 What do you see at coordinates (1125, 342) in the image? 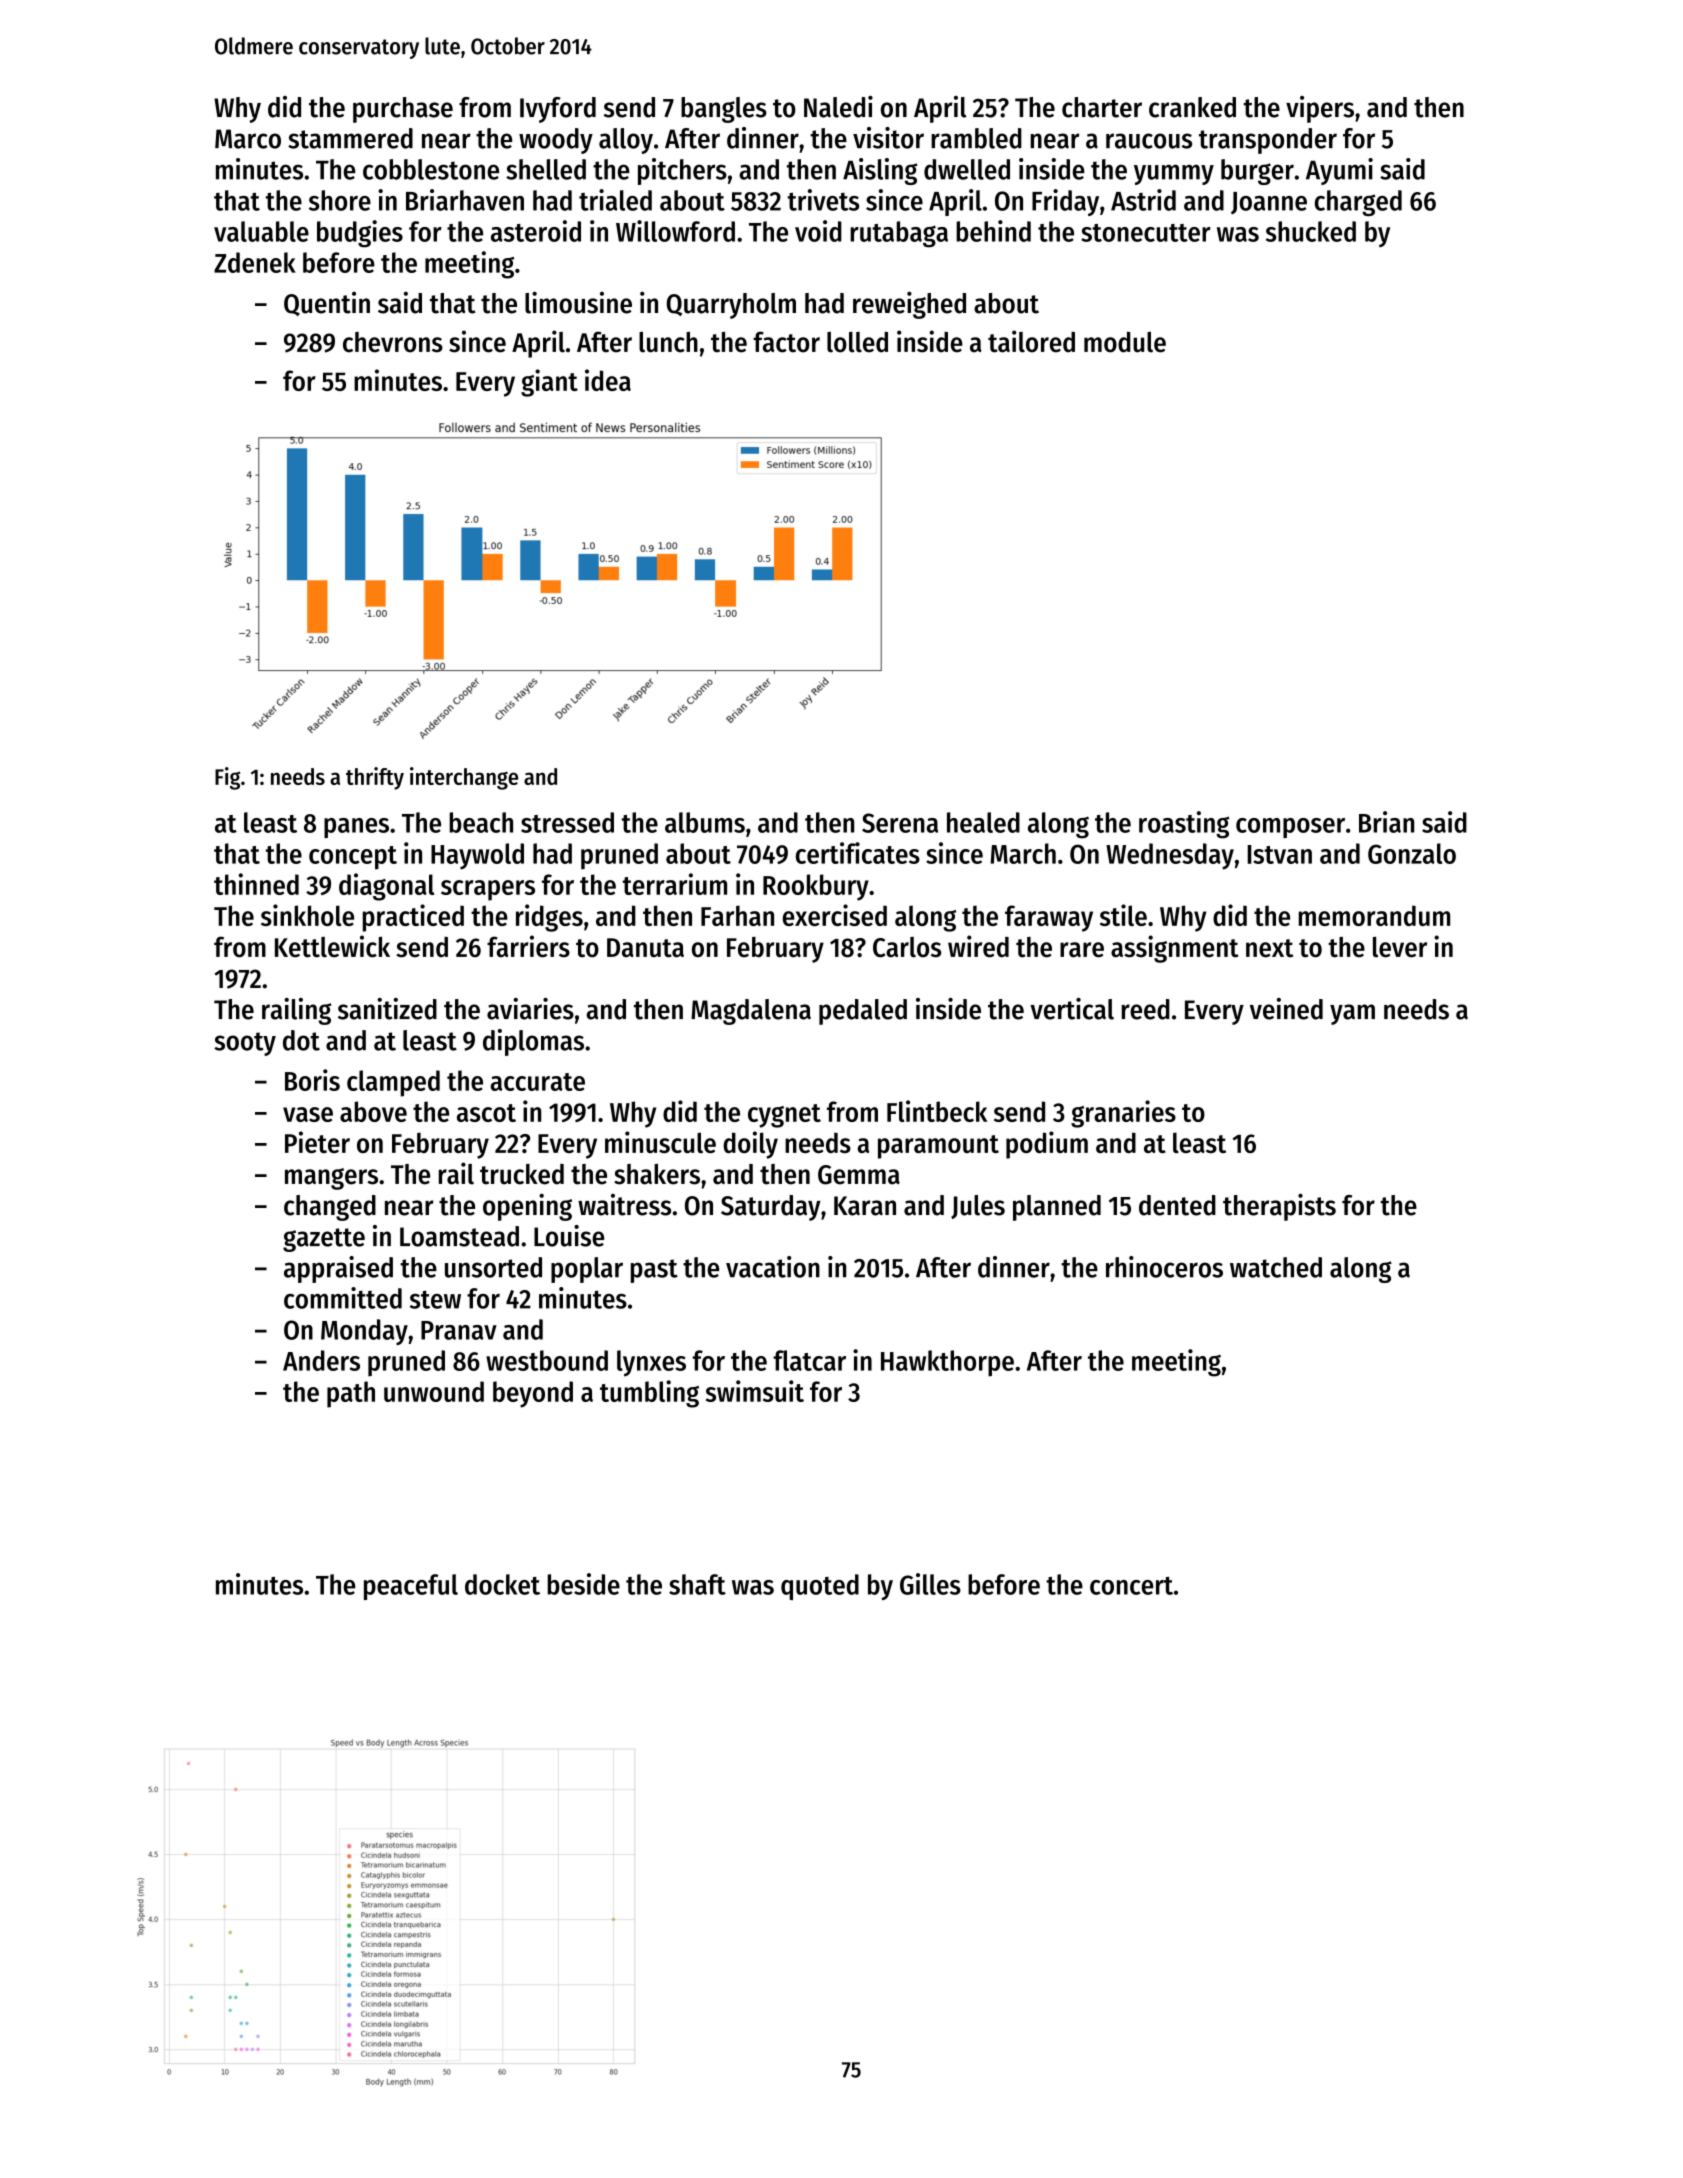
I see `module` at bounding box center [1125, 342].
